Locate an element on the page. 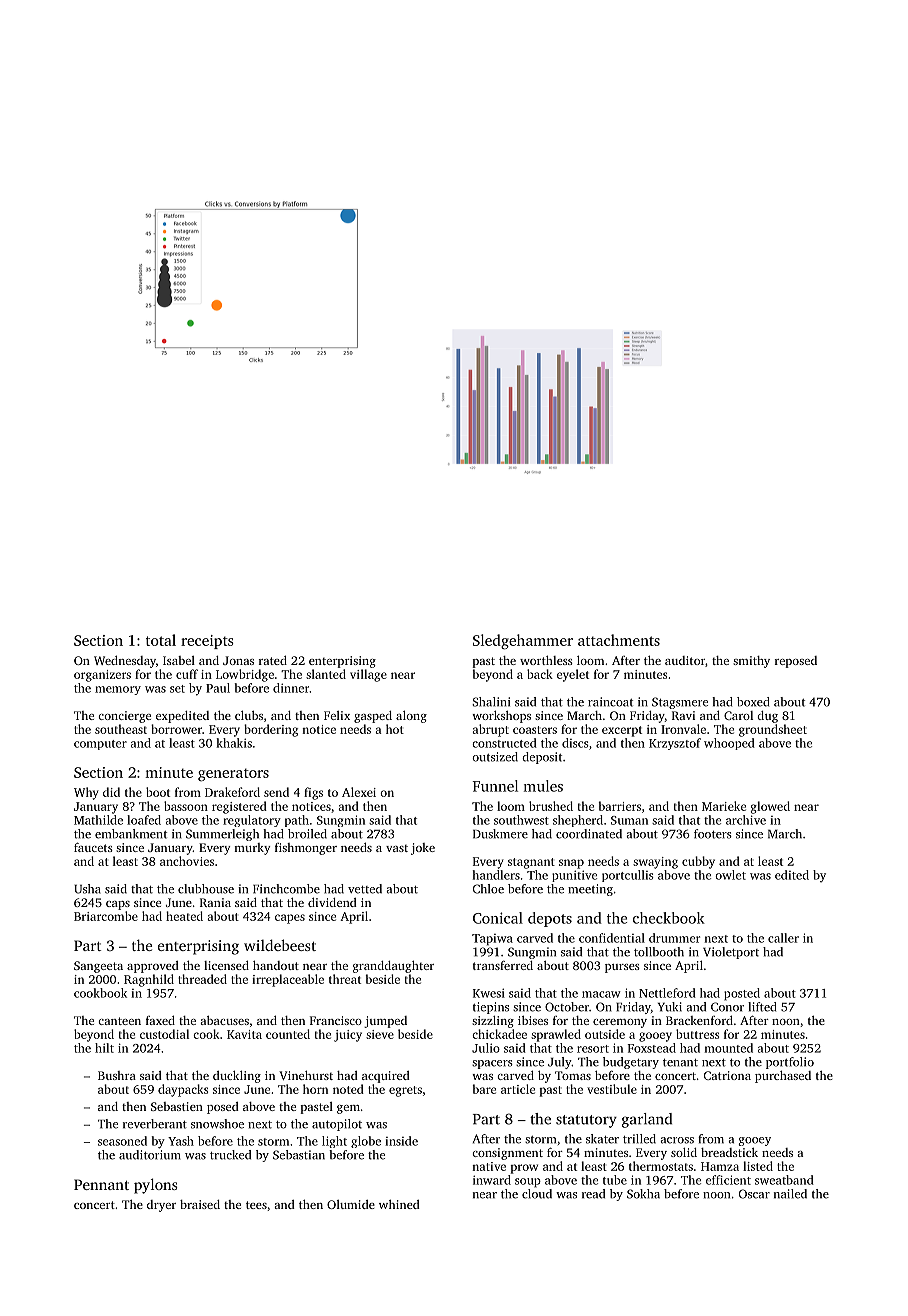 The width and height of the page is (908, 1316). Tapiwa is located at coordinates (492, 940).
